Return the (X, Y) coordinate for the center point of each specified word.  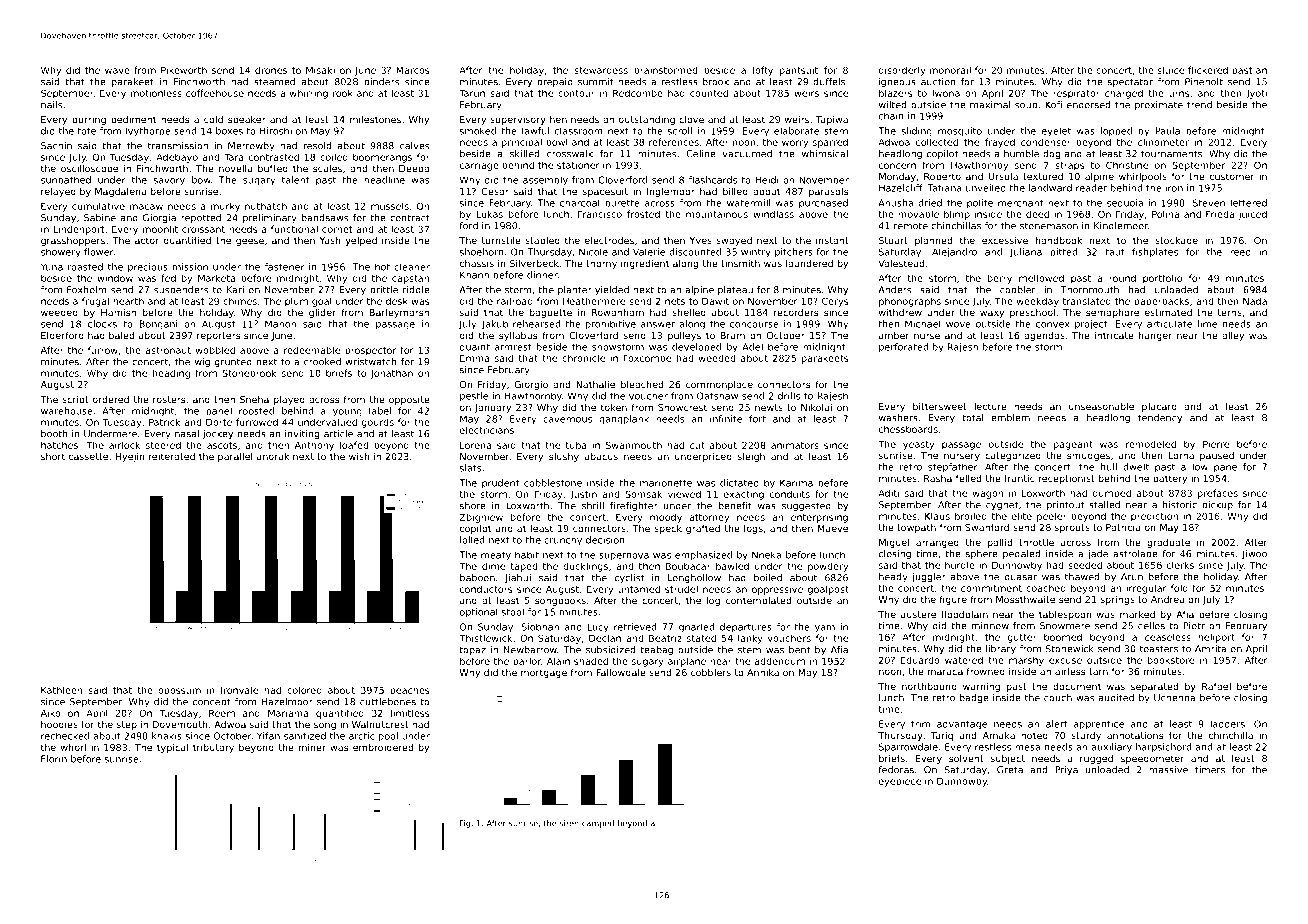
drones (271, 70)
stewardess (601, 70)
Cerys (835, 302)
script (75, 400)
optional (479, 613)
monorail (950, 70)
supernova (624, 557)
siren (569, 823)
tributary (213, 748)
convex (1052, 325)
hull (1109, 467)
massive (1168, 770)
